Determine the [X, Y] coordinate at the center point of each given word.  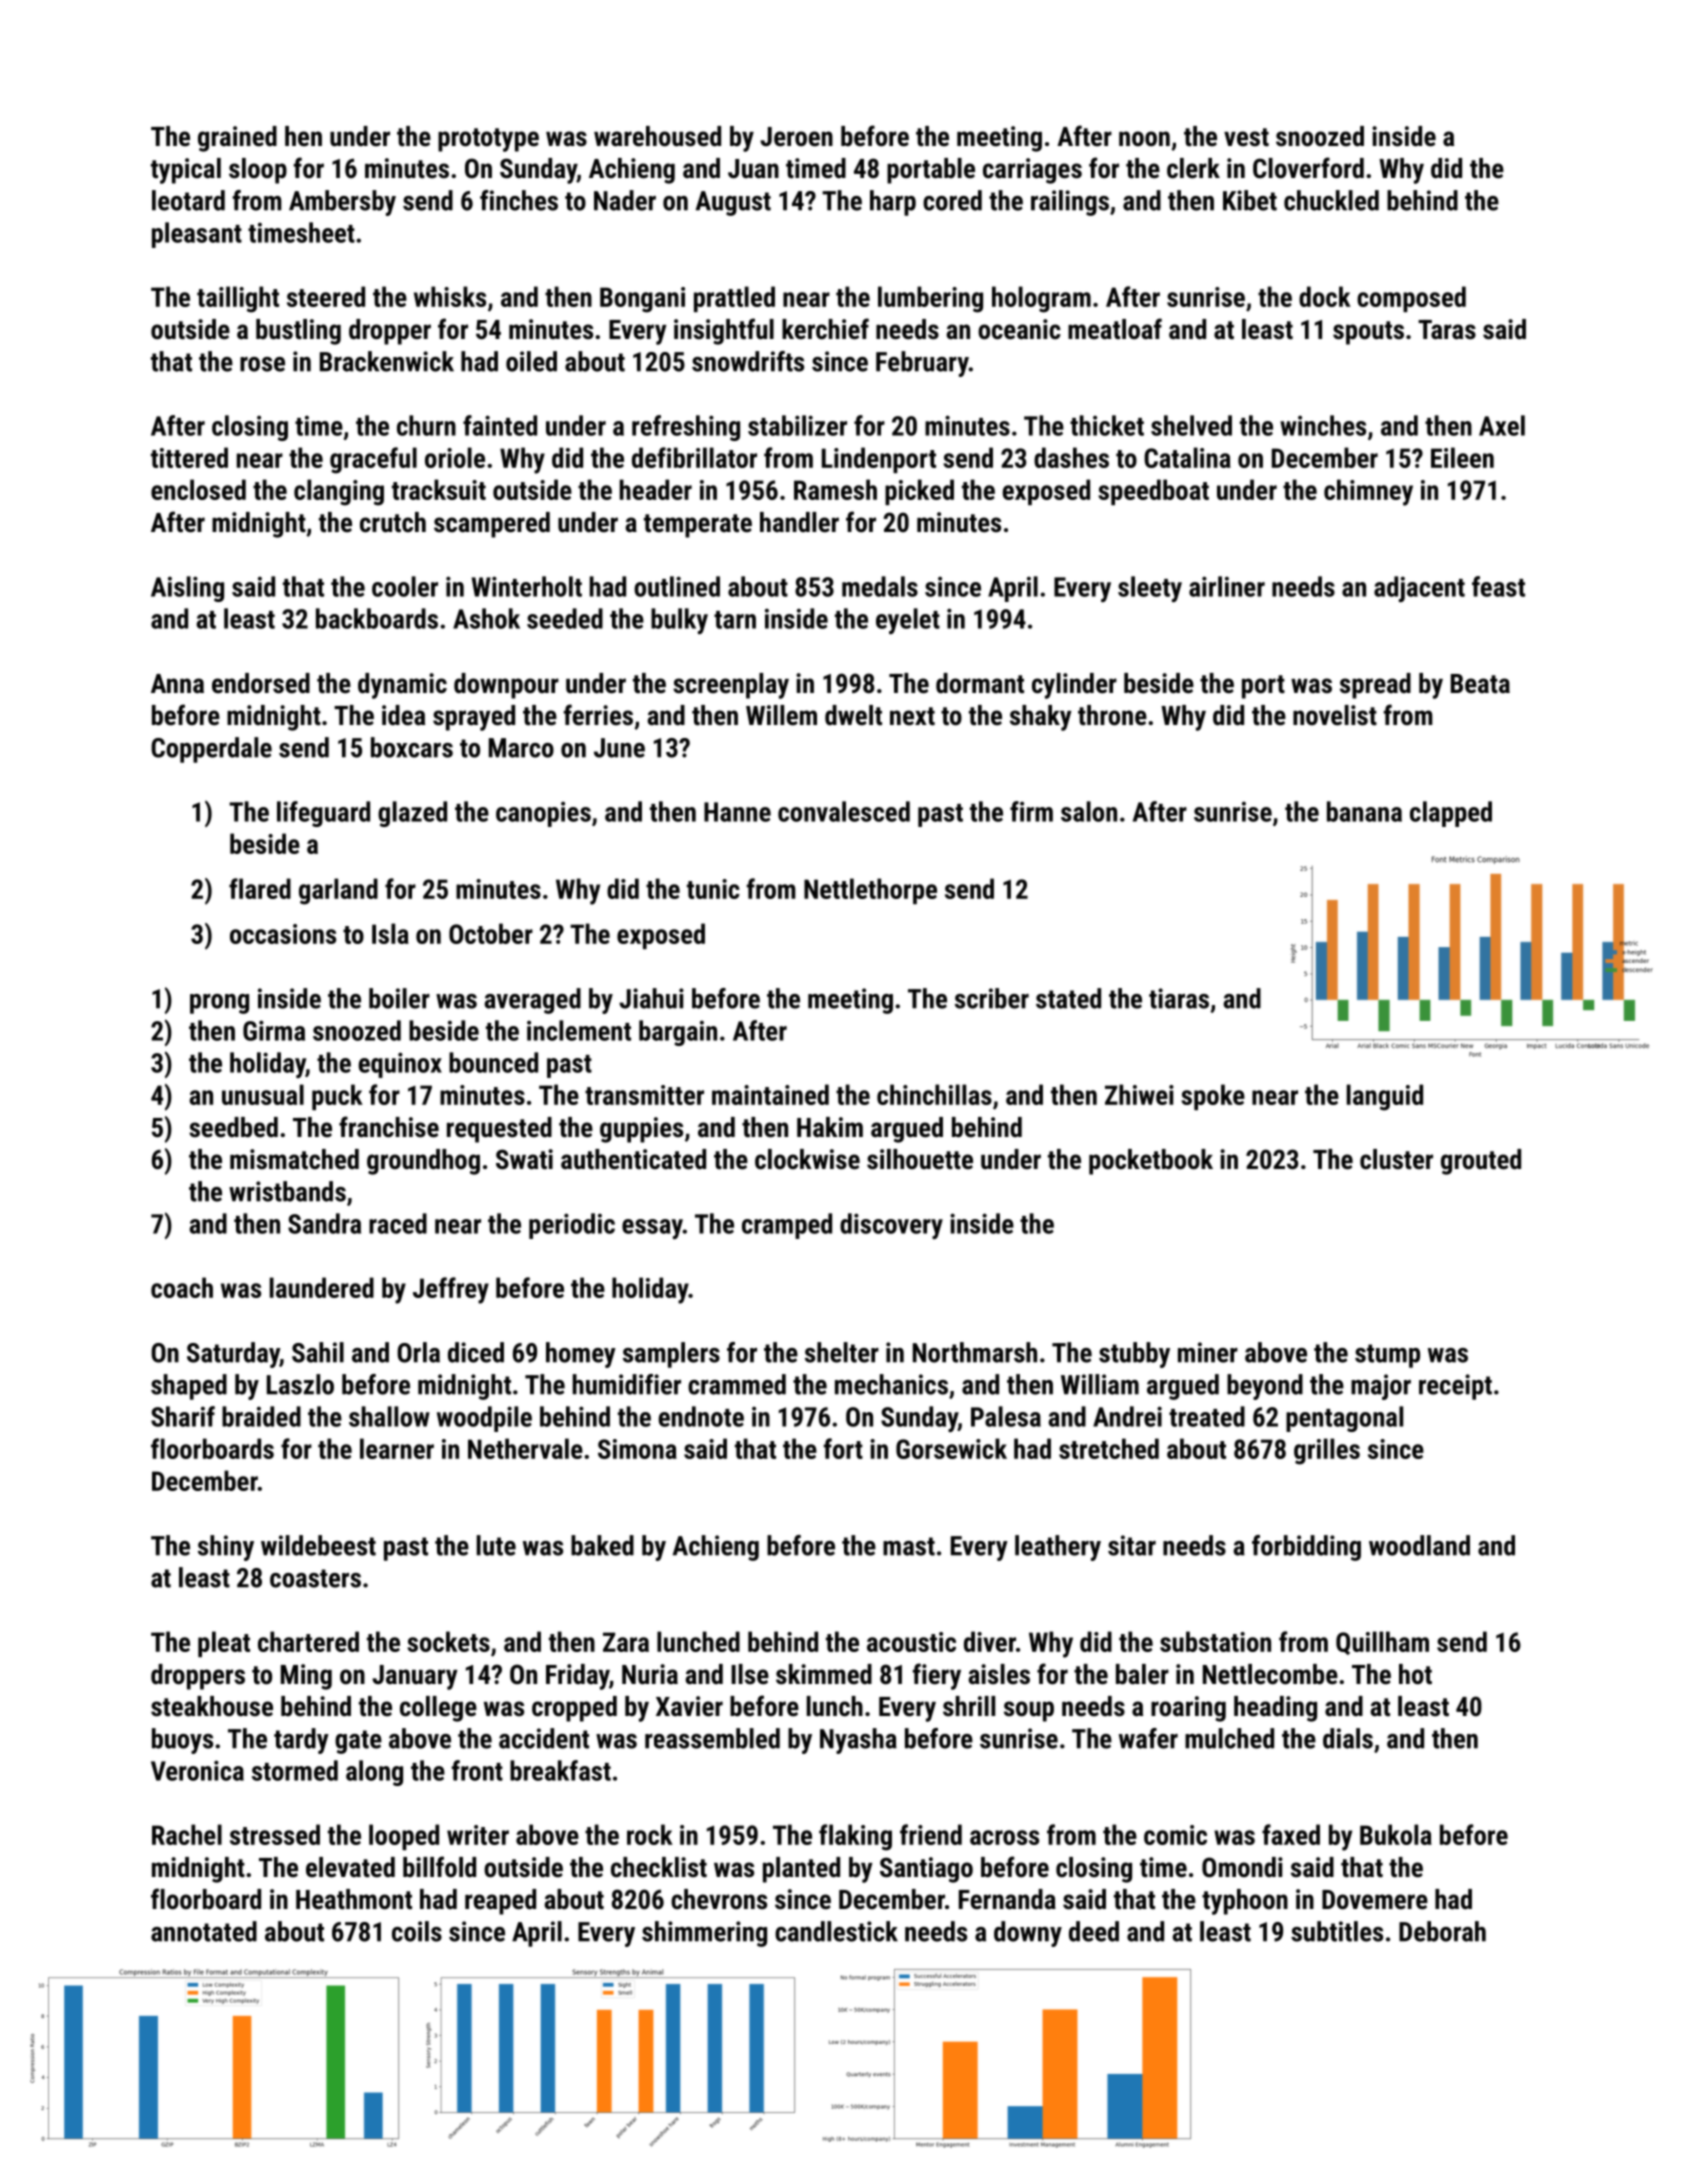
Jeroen [796, 137]
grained [237, 139]
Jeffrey [451, 1290]
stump [1387, 1356]
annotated [204, 1931]
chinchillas [934, 1094]
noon [1144, 139]
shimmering [704, 1934]
